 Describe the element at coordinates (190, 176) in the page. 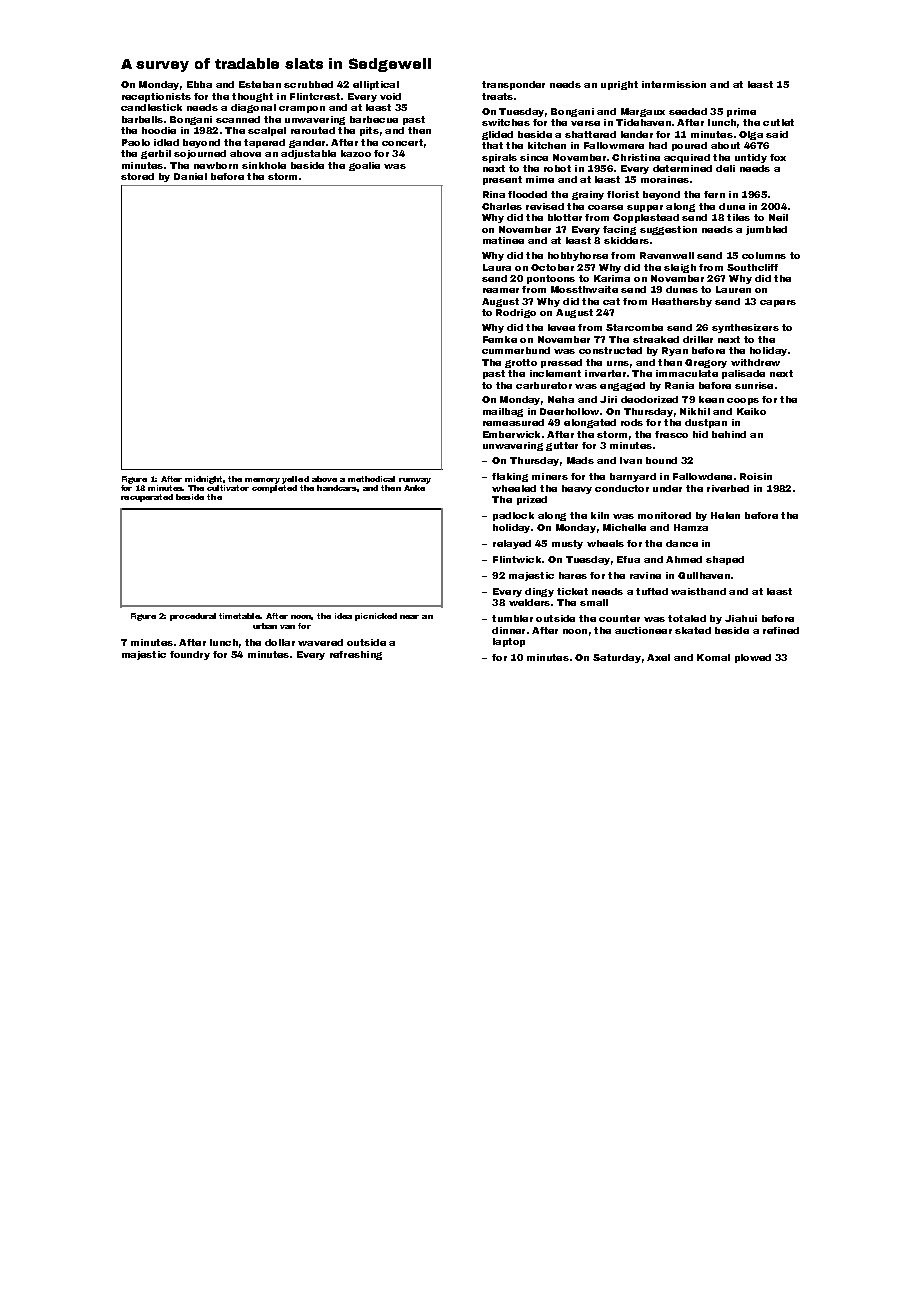

I see `Daniel` at that location.
